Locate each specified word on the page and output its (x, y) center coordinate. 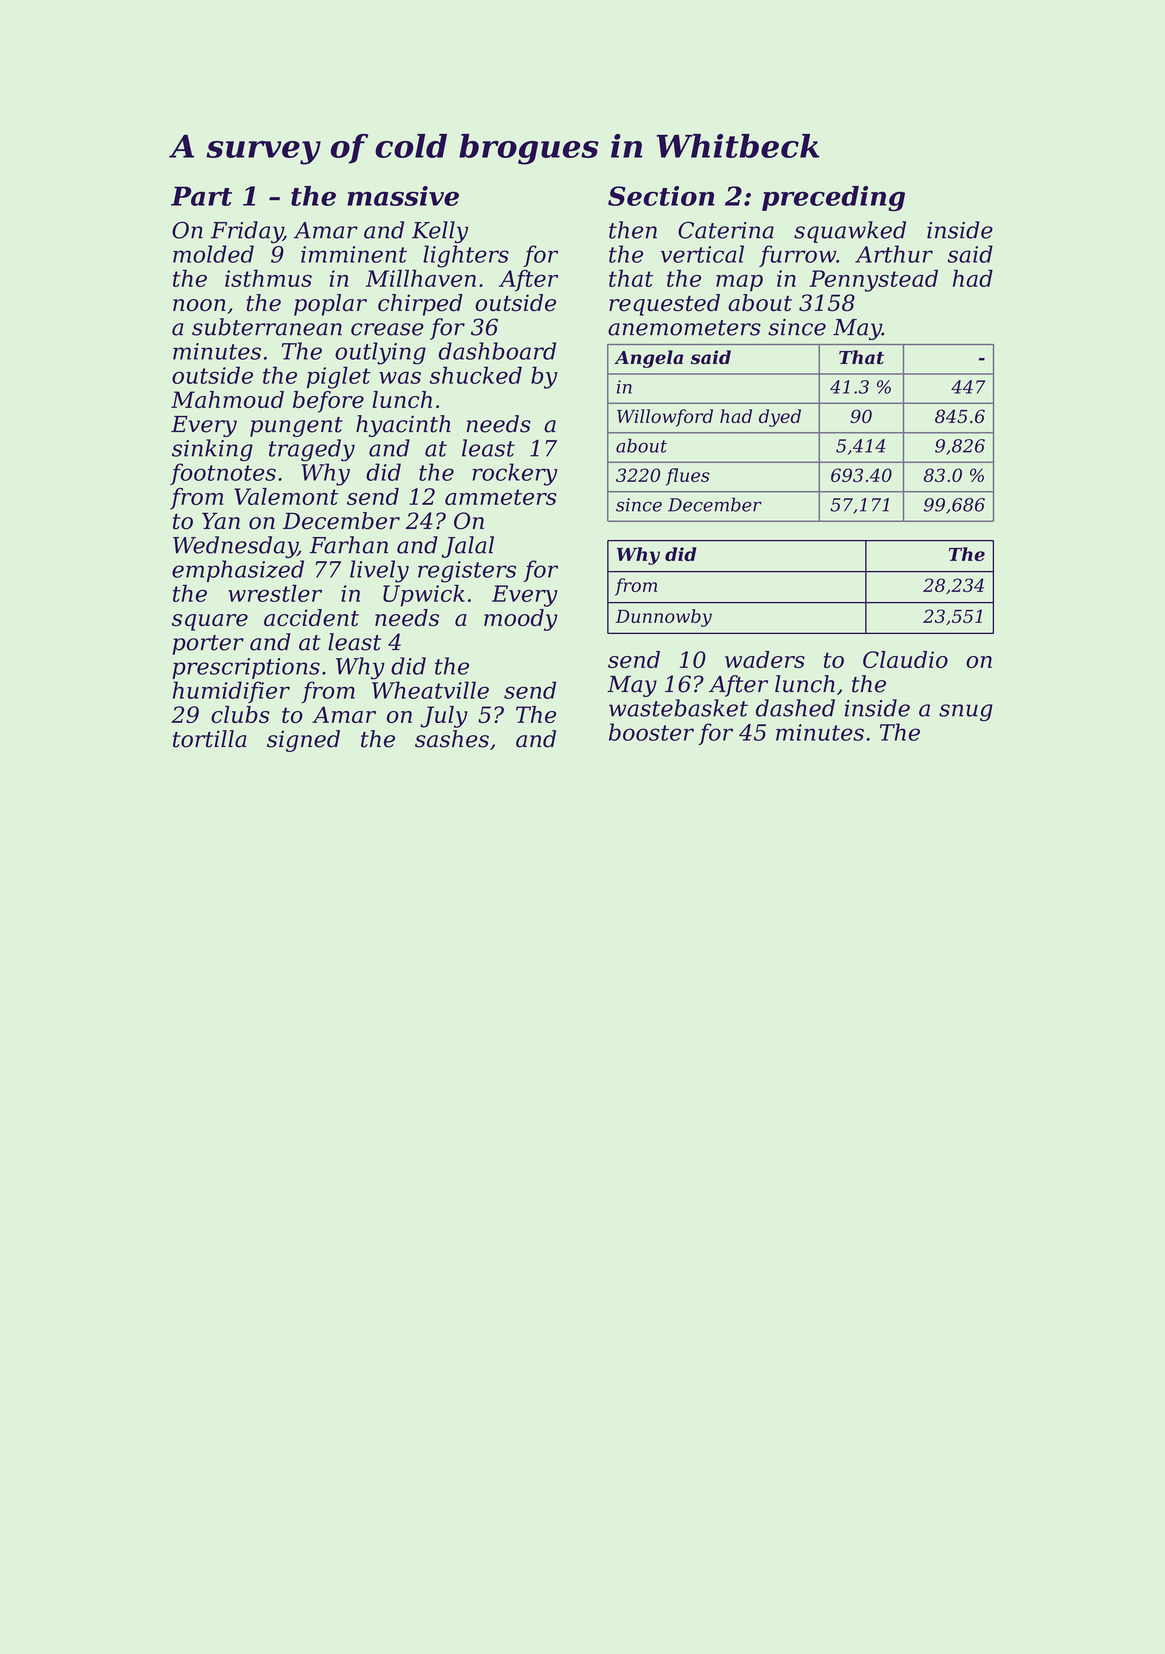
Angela (648, 359)
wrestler (275, 593)
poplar (330, 305)
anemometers (684, 328)
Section (661, 196)
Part (201, 196)
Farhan (348, 545)
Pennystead (873, 280)
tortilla (210, 739)
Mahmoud (227, 399)
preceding (833, 199)
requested (664, 305)
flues (688, 477)
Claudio (905, 659)
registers (467, 572)
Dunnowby (663, 618)
